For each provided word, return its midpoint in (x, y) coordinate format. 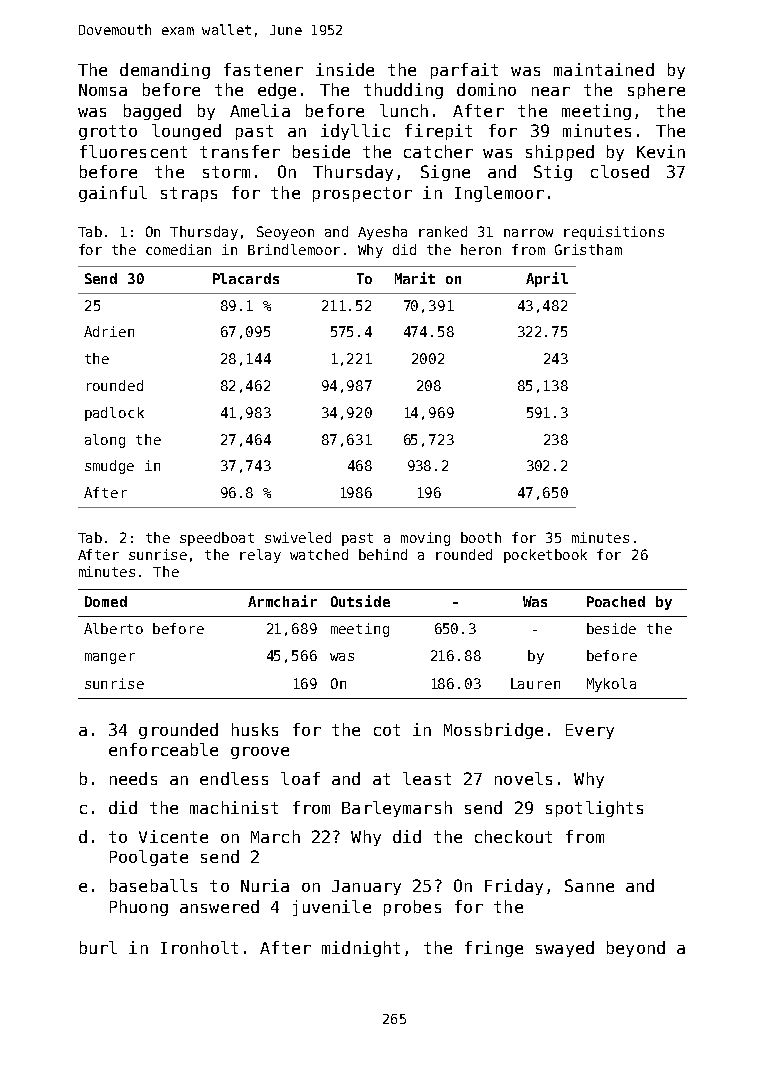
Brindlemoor (294, 249)
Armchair (282, 601)
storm (226, 172)
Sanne (589, 885)
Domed (106, 601)
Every (590, 731)
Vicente (173, 836)
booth (481, 537)
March (275, 836)
